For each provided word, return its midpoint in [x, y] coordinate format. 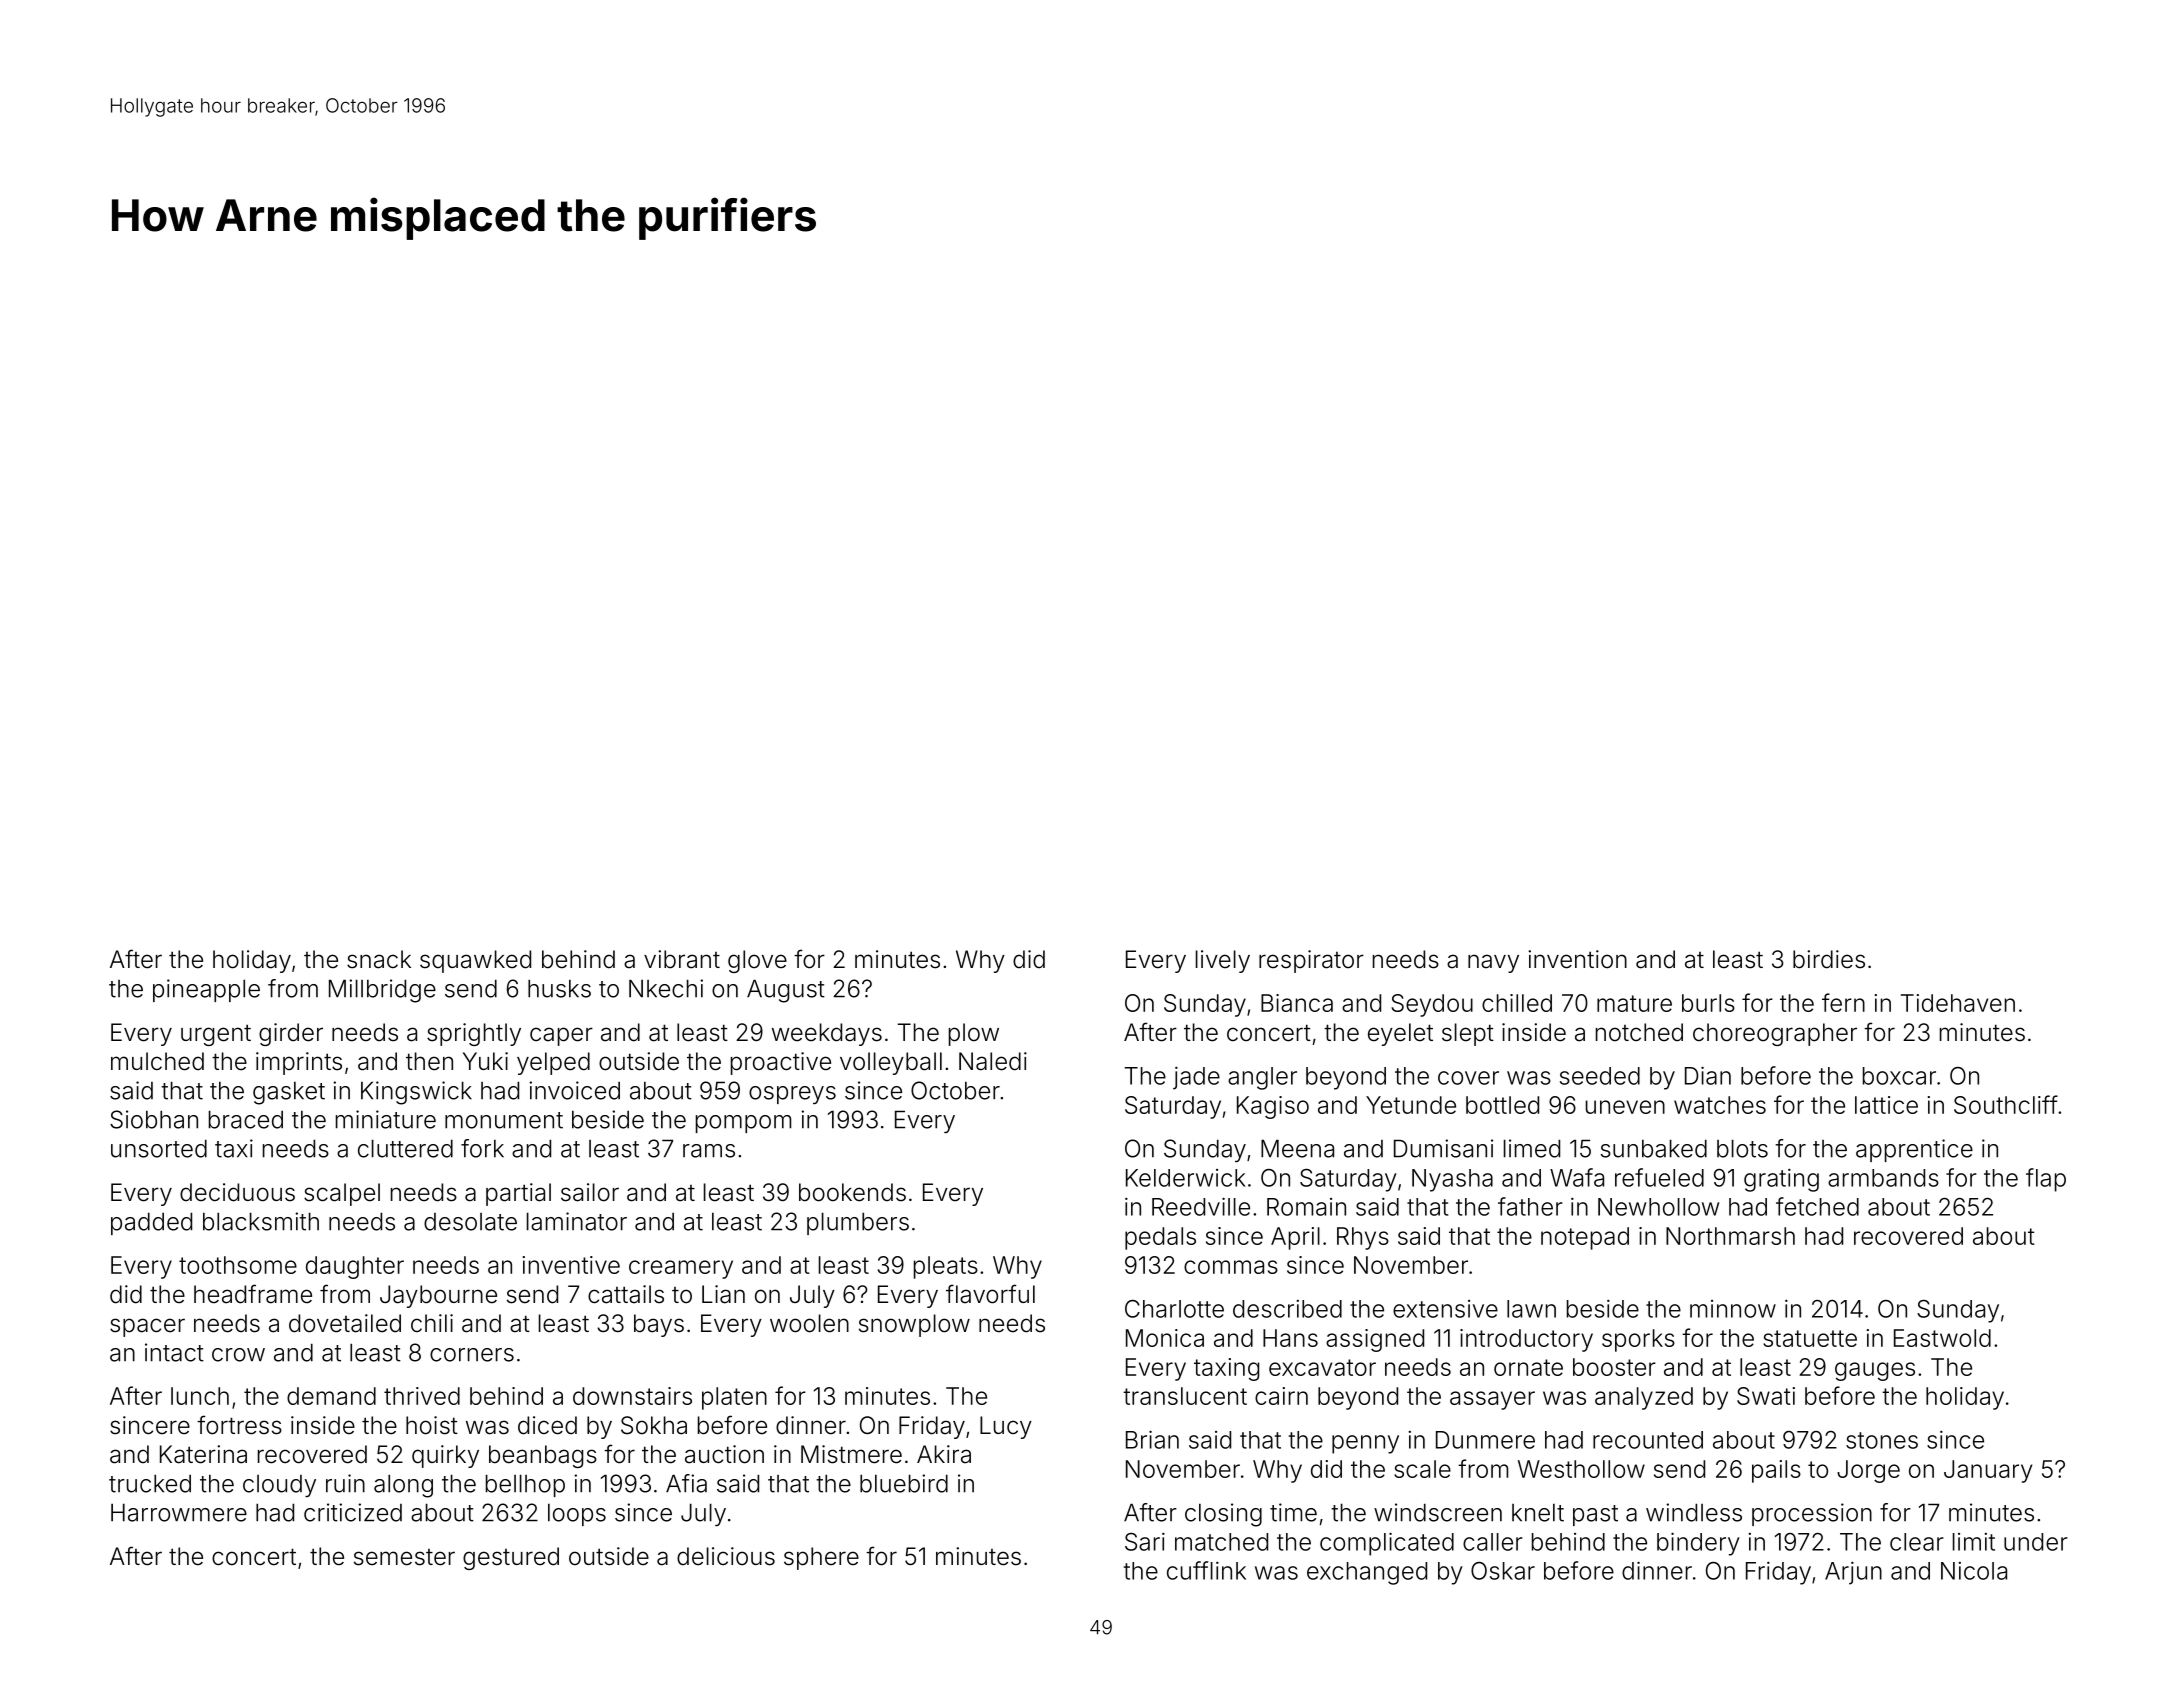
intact [174, 1352]
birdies [1829, 959]
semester [404, 1557]
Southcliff [2006, 1104]
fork [482, 1148]
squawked [475, 961]
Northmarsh [1730, 1236]
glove [757, 961]
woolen [809, 1323]
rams [709, 1151]
